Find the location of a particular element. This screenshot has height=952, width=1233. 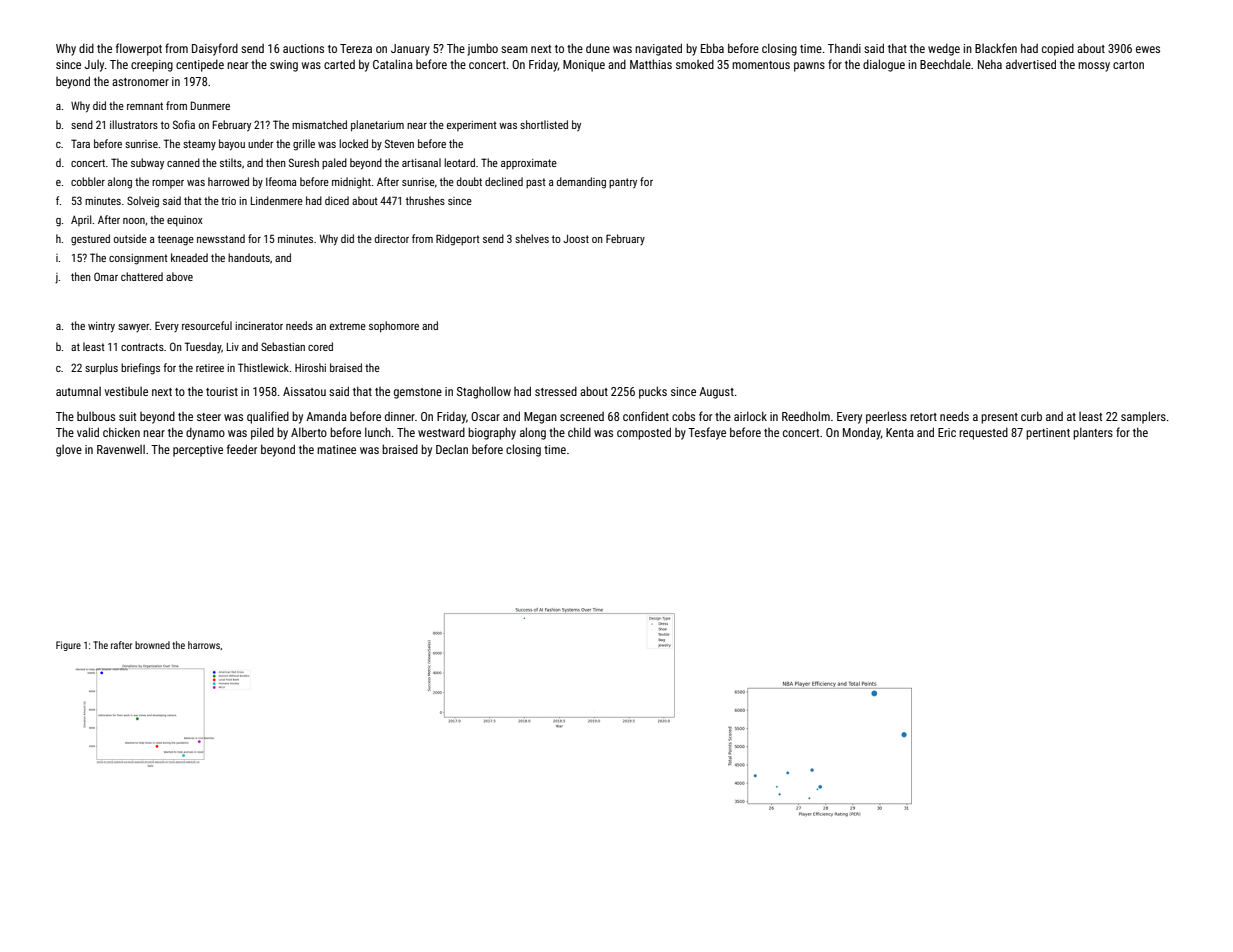

Daisyford is located at coordinates (215, 49).
